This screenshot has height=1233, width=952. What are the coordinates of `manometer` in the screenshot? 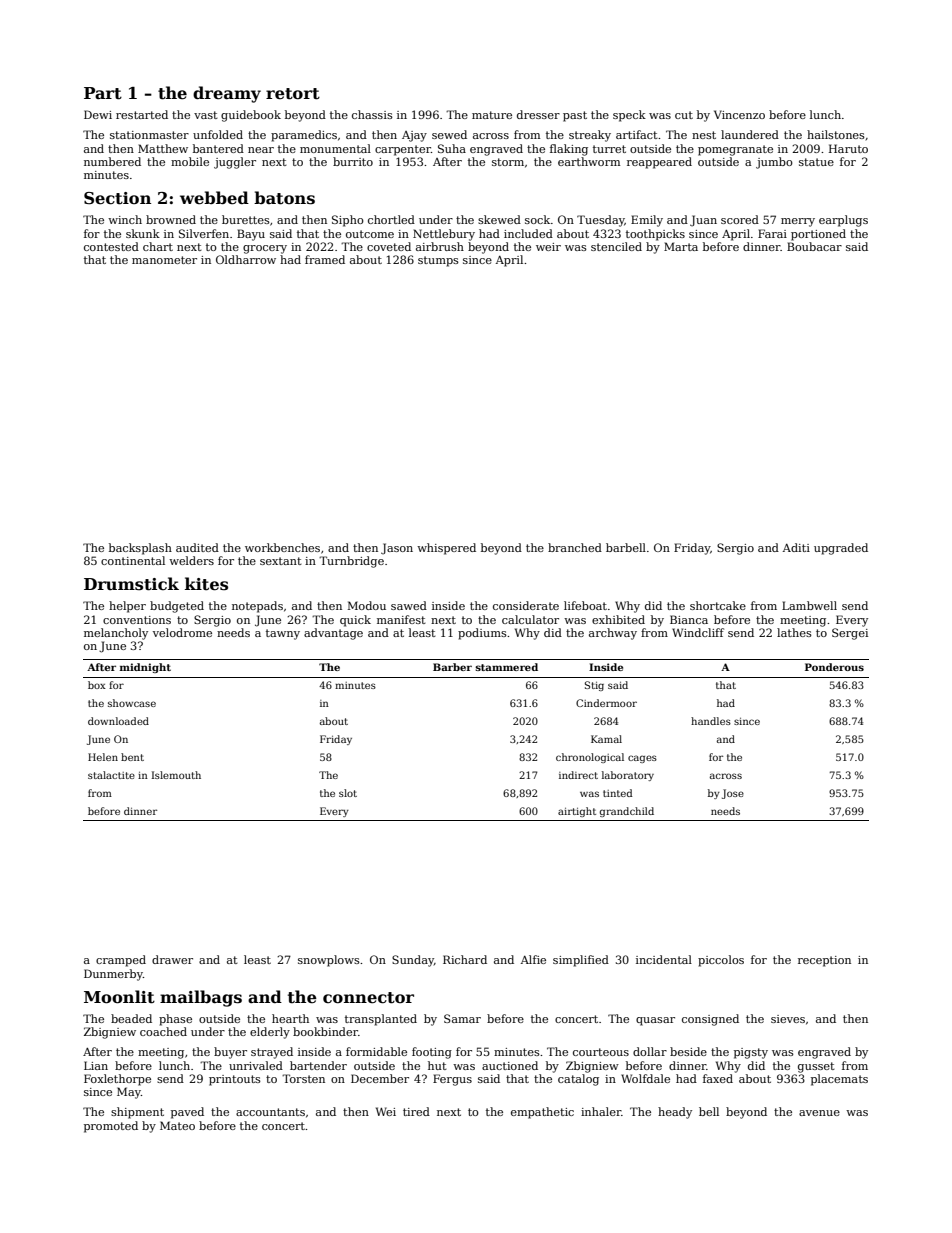 It's located at (164, 260).
